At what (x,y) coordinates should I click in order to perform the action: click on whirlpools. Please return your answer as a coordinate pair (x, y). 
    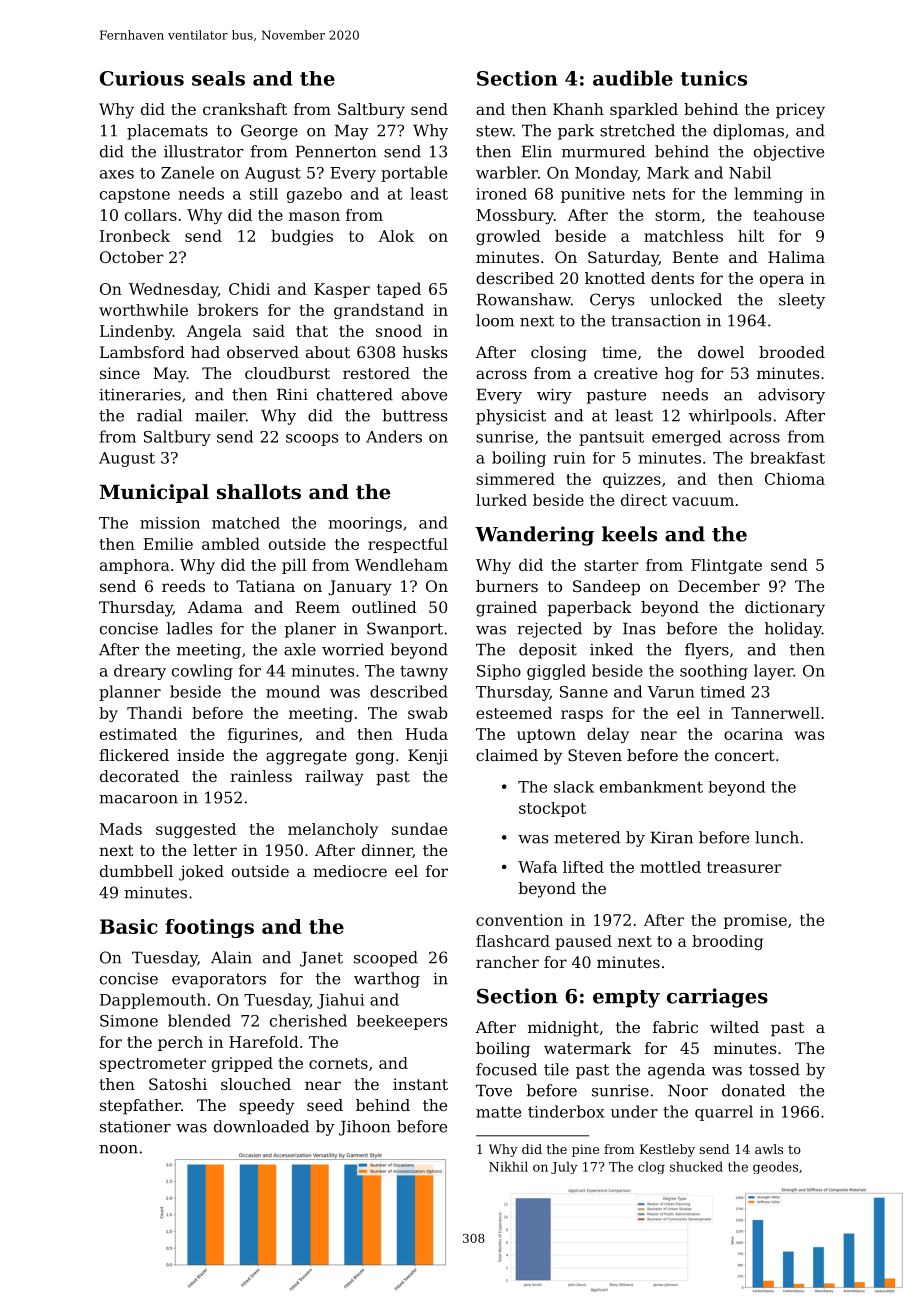
    Looking at the image, I should click on (730, 417).
